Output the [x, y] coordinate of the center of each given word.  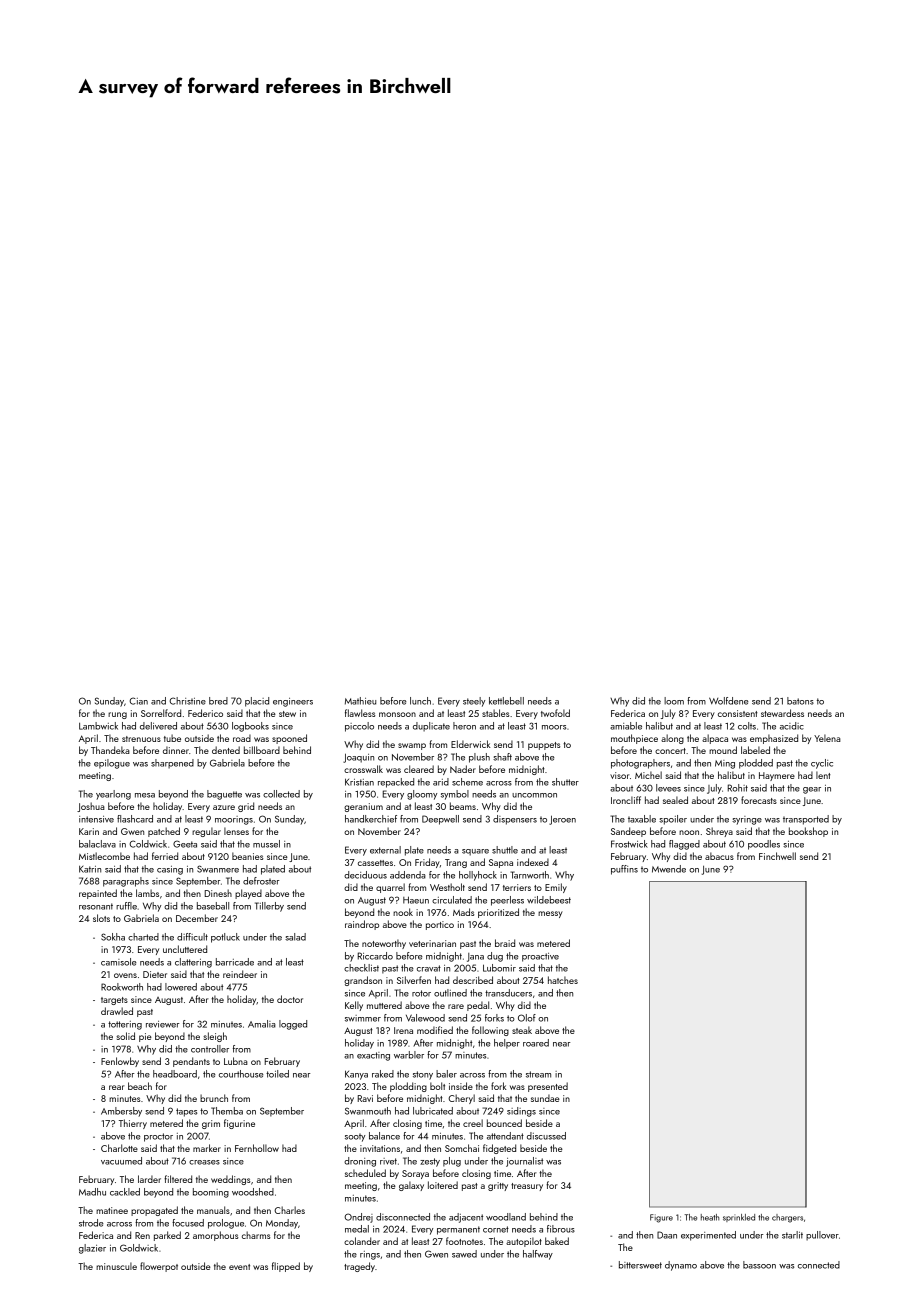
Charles [289, 1210]
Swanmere [218, 869]
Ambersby [121, 1112]
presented [548, 1087]
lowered [181, 987]
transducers [508, 993]
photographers [640, 764]
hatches [563, 980]
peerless [507, 901]
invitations [380, 1148]
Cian [138, 701]
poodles [764, 845]
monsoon [397, 714]
